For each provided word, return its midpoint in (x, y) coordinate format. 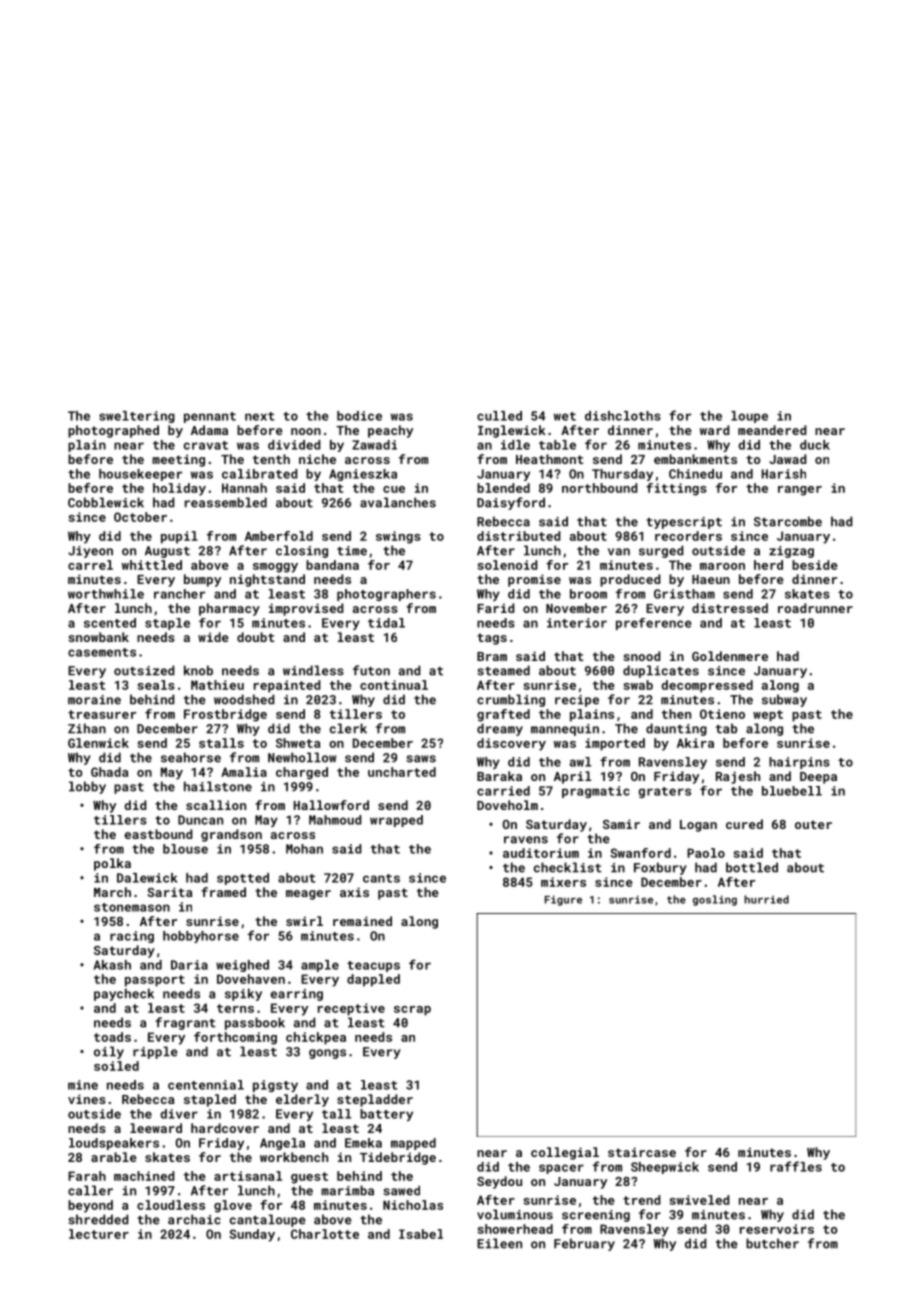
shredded (98, 1219)
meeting (178, 460)
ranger (800, 491)
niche (317, 459)
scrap (412, 1011)
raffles (796, 1166)
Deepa (818, 778)
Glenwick (98, 743)
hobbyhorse (201, 937)
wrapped (396, 821)
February (584, 1244)
